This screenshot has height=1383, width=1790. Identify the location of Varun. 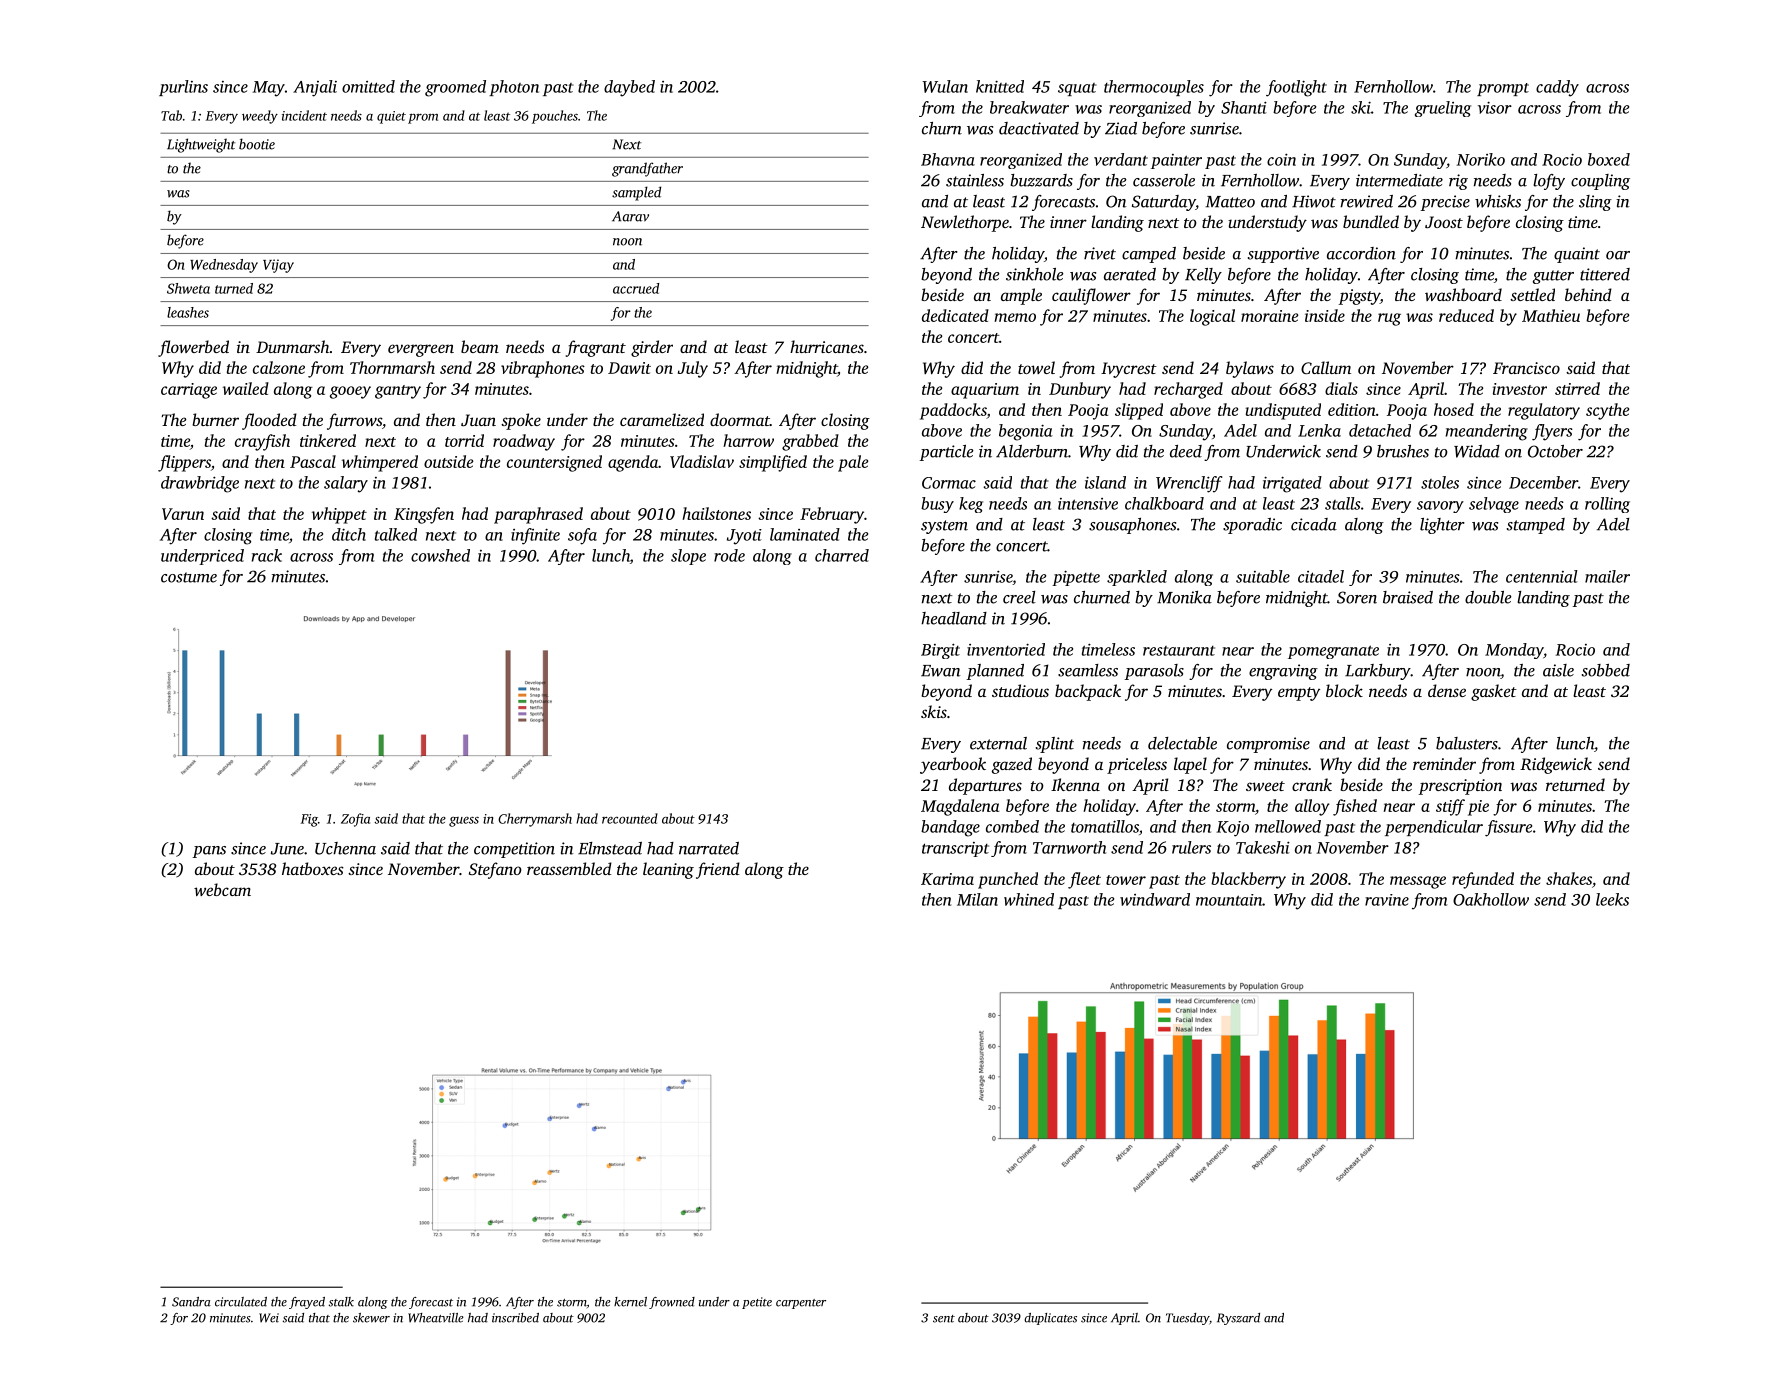
(183, 514).
